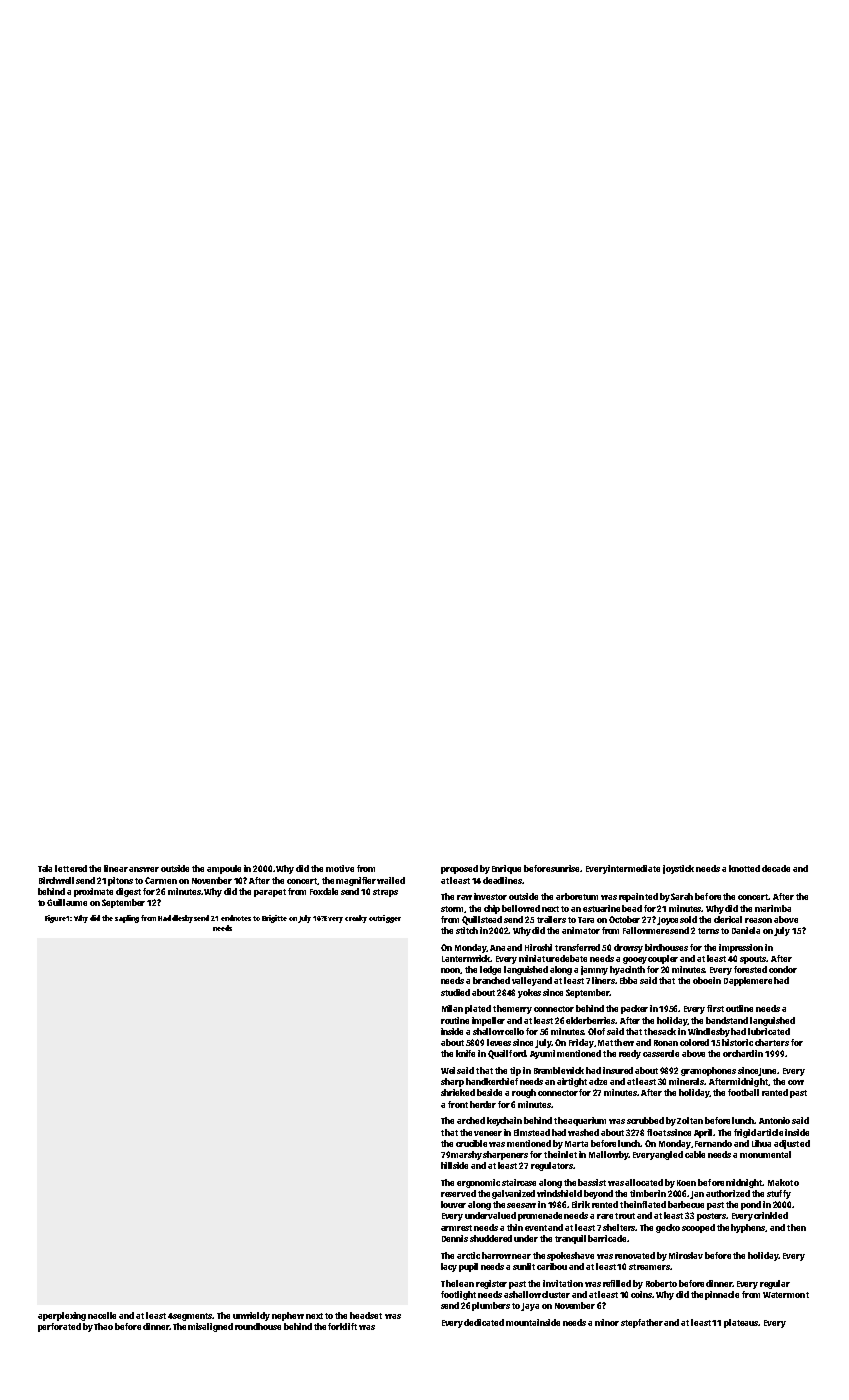 This document has width=849, height=1400. Describe the element at coordinates (236, 918) in the document. I see `endnotes` at that location.
